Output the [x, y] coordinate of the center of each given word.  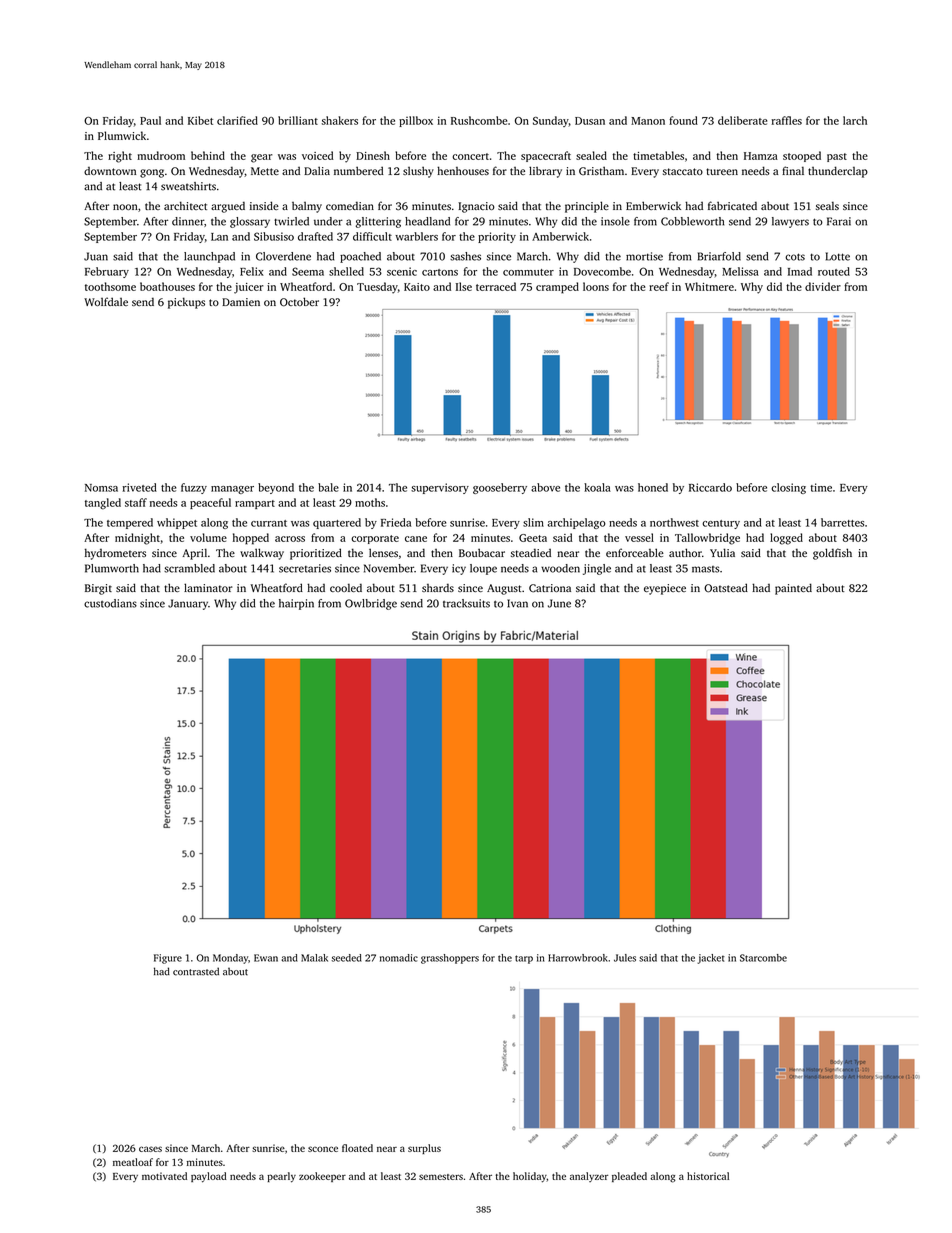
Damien [241, 302]
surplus [424, 1149]
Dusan [590, 121]
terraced [496, 286]
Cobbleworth [692, 221]
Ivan [517, 603]
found [683, 120]
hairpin [296, 604]
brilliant [298, 120]
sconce [323, 1149]
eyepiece [665, 589]
